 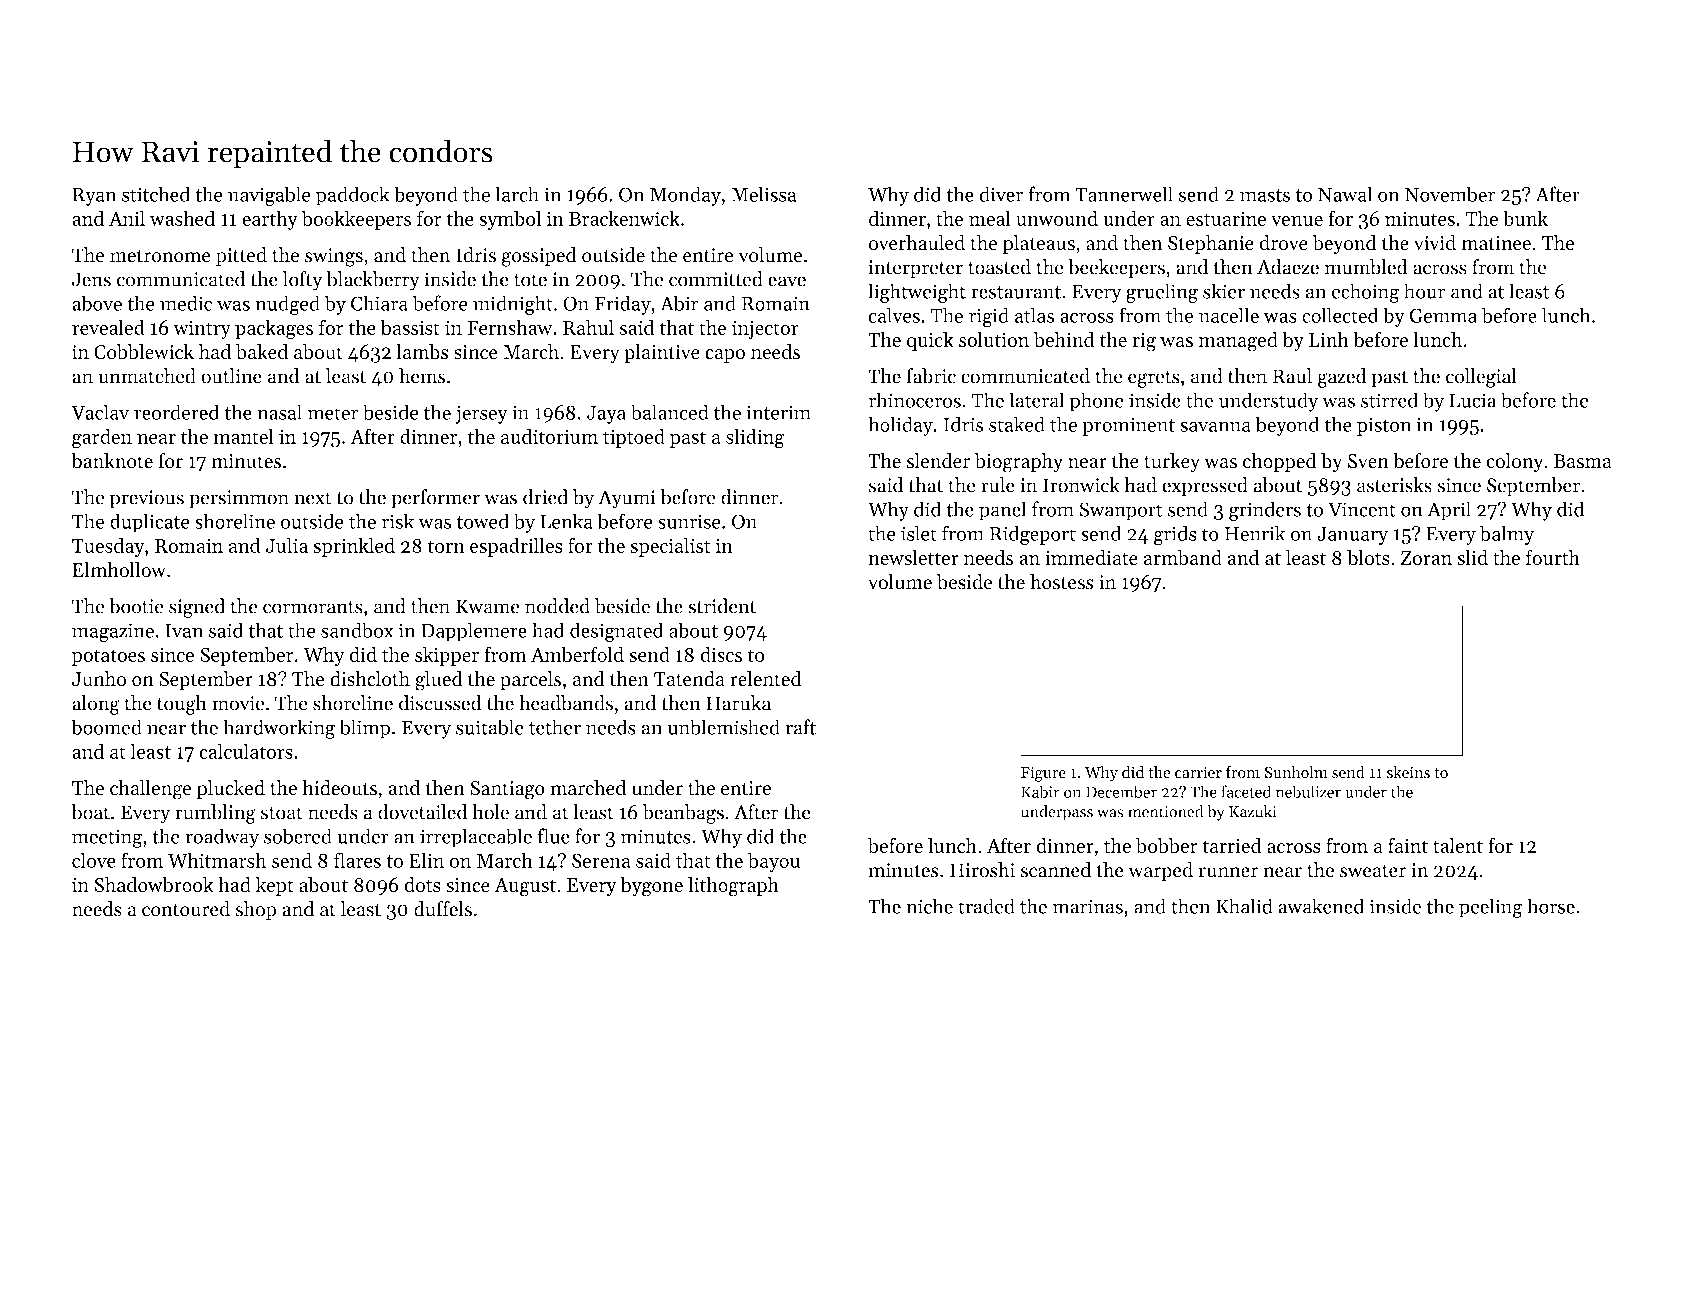 I want to click on bunk, so click(x=1525, y=218).
